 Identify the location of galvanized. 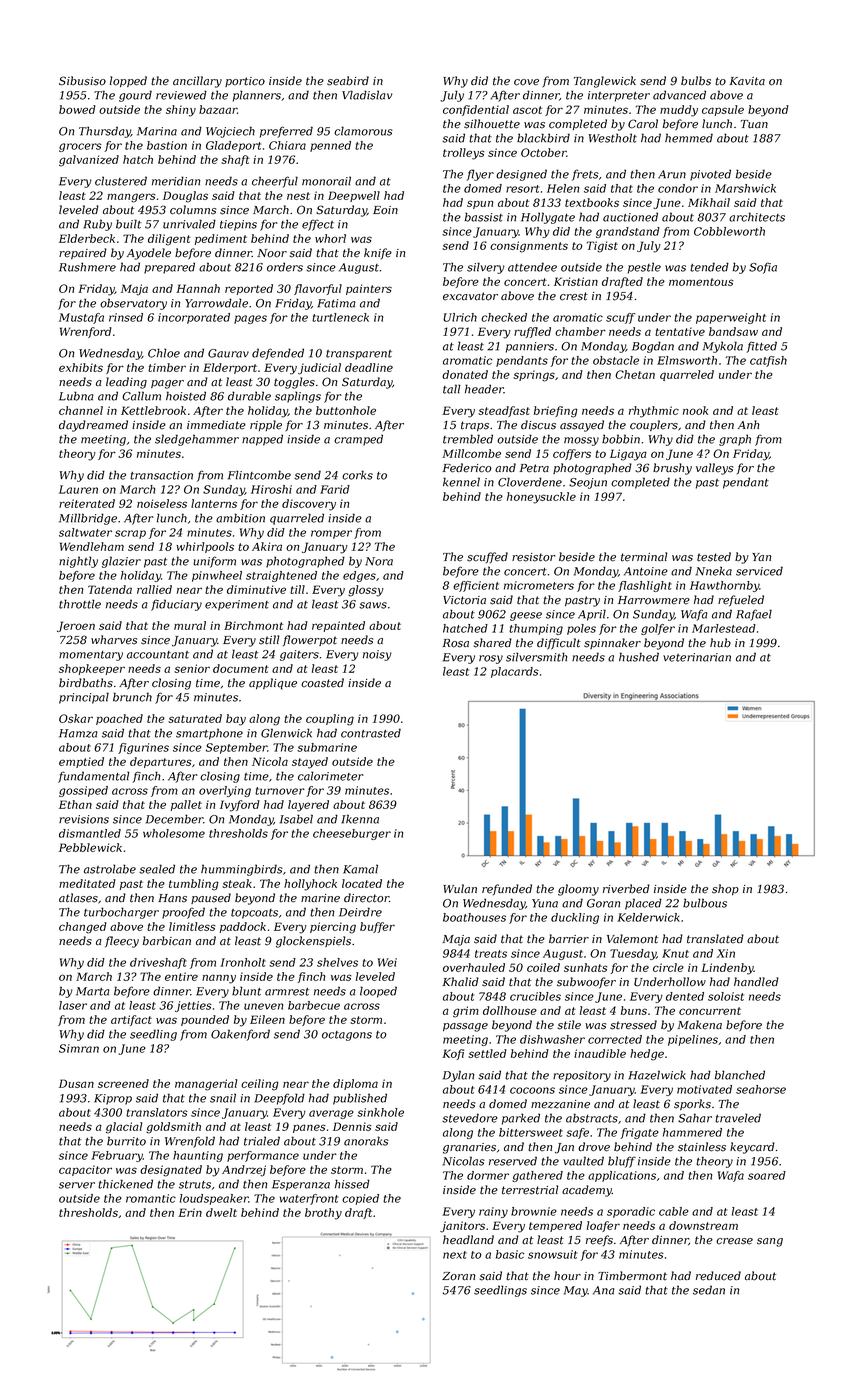
(89, 161).
